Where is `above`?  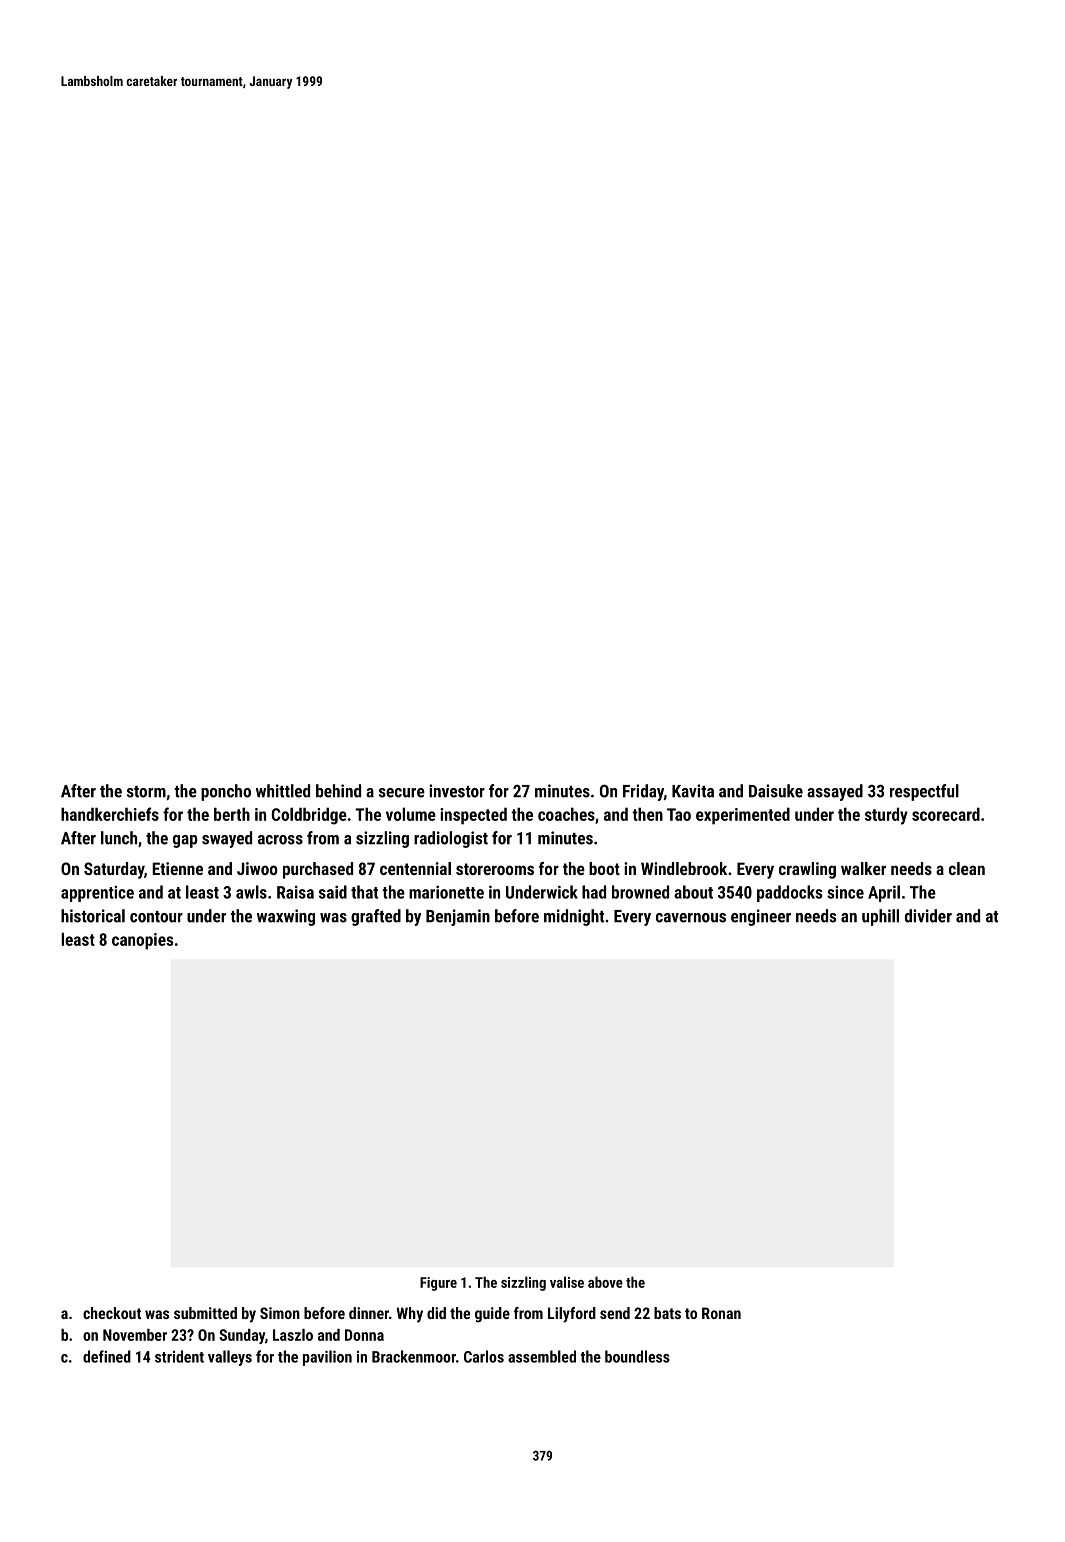
above is located at coordinates (605, 1282).
